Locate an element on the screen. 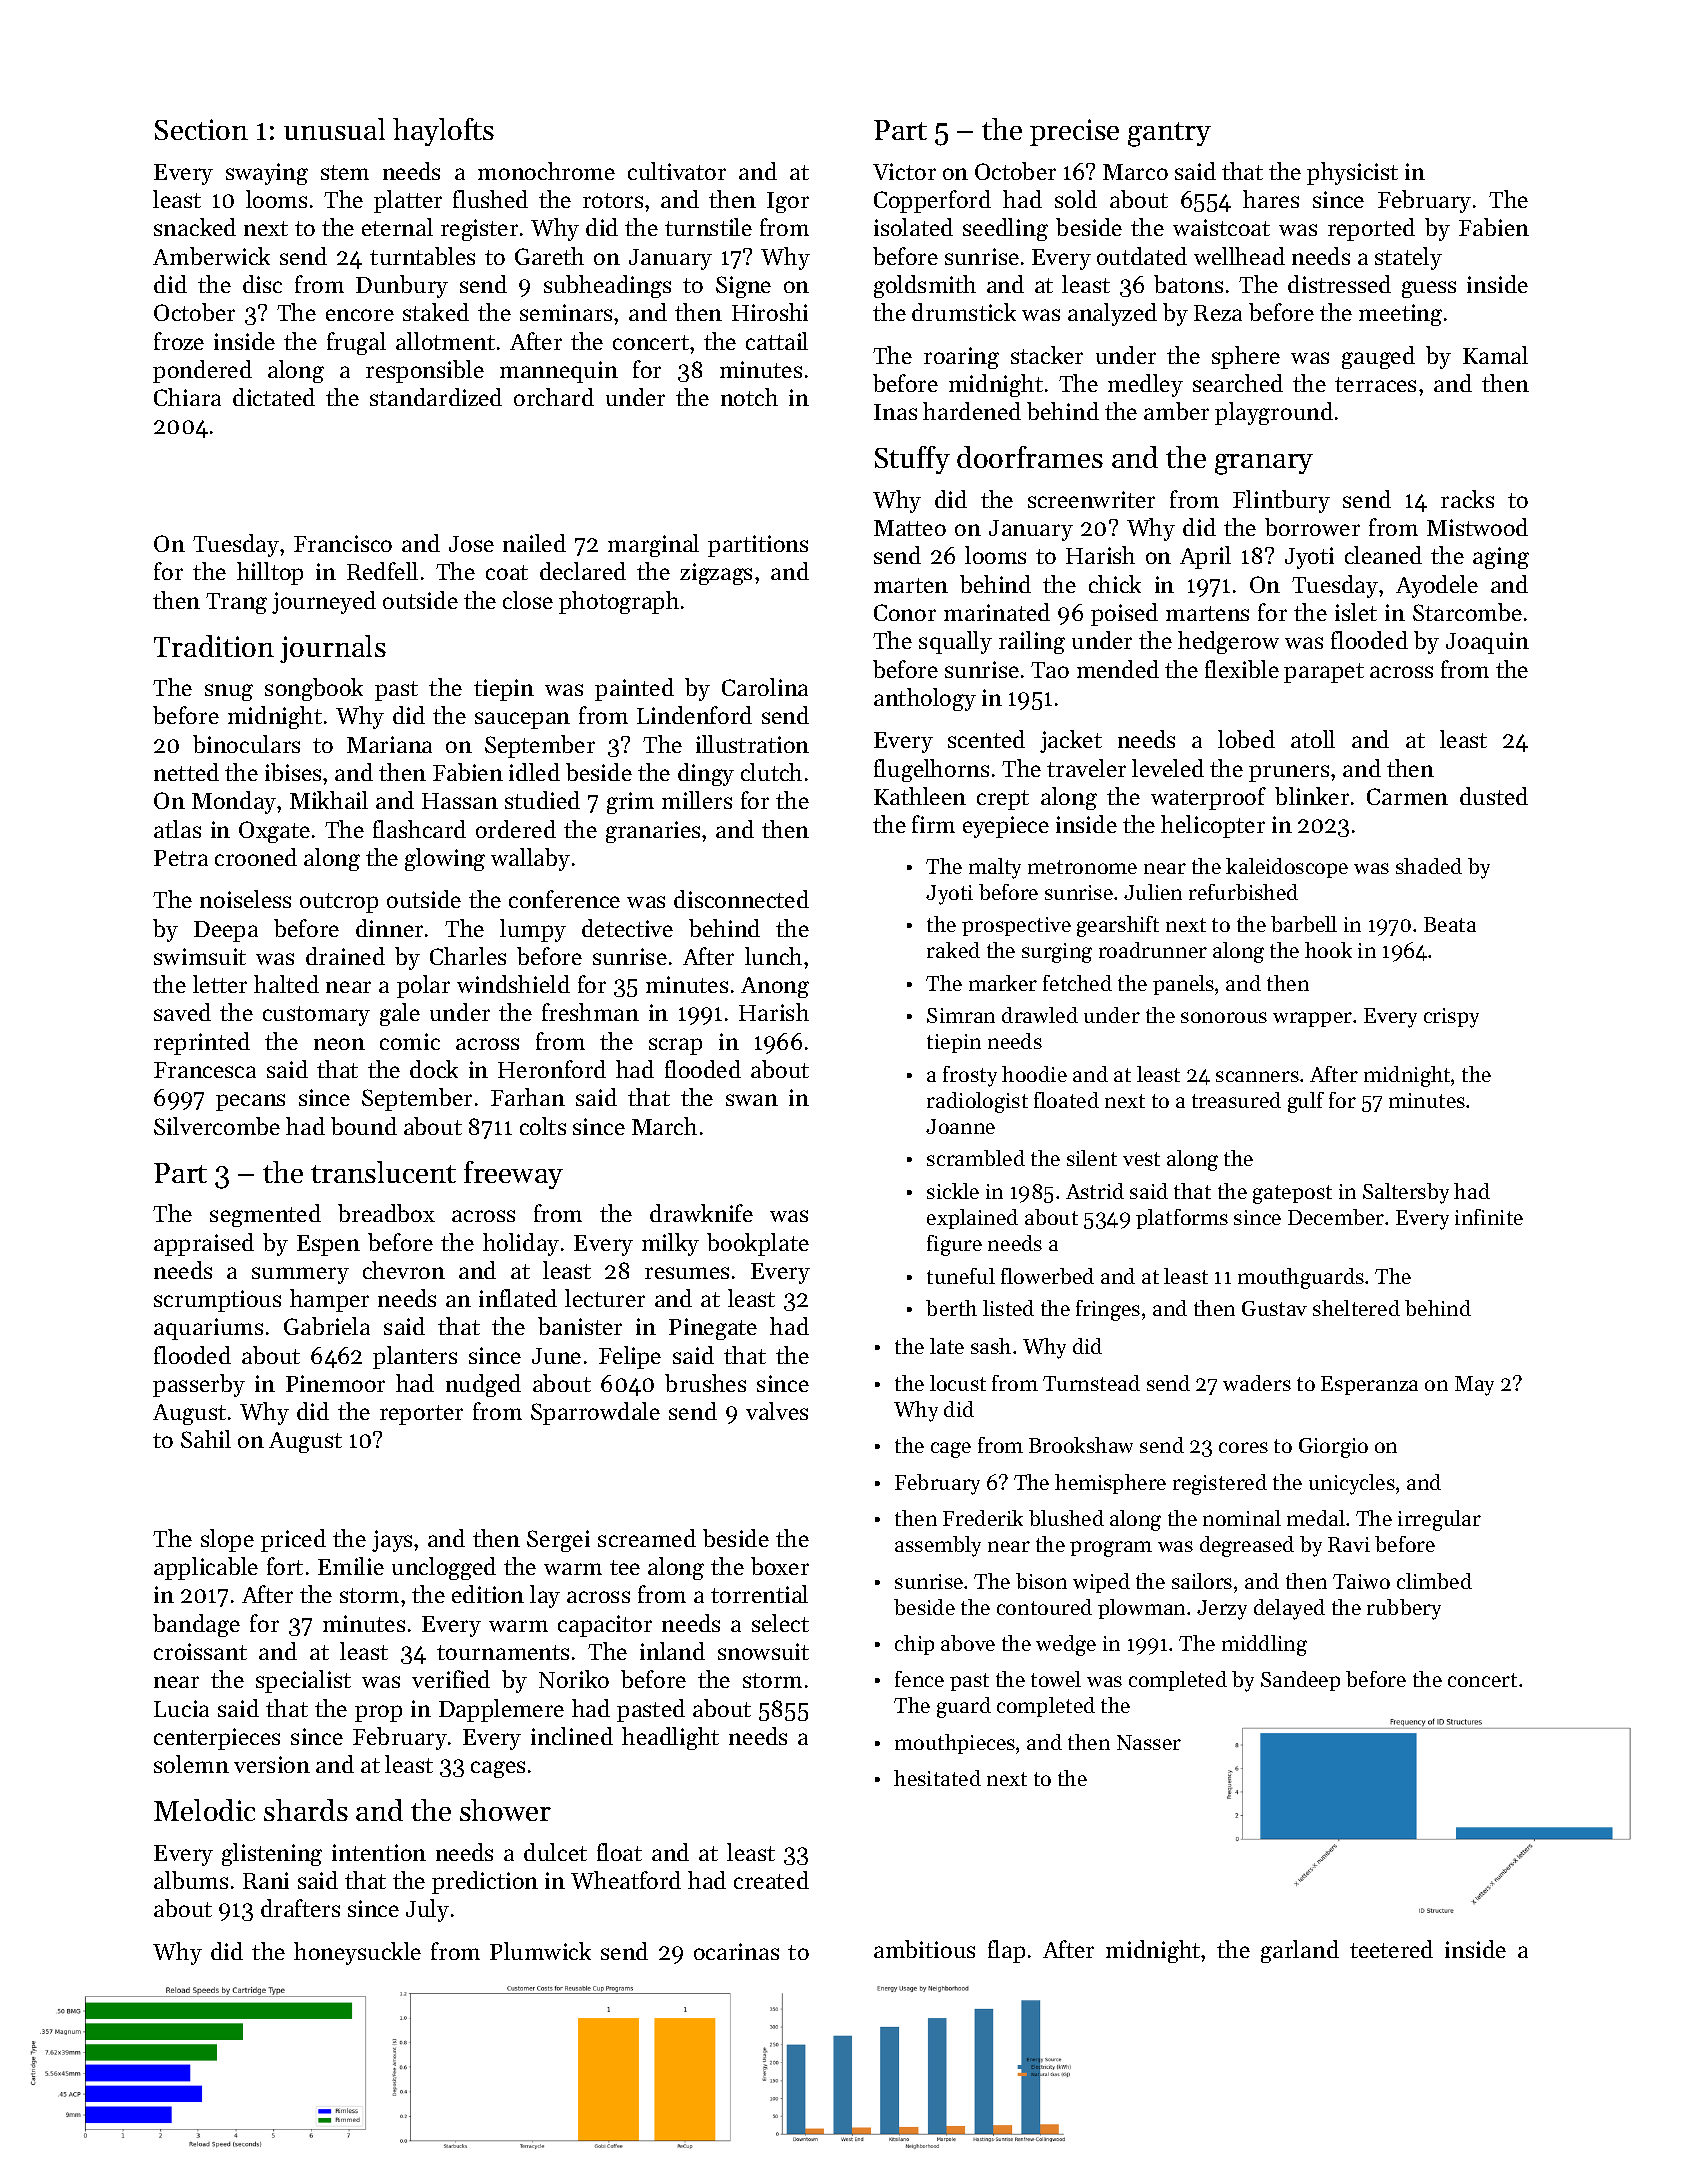  Plumwick is located at coordinates (540, 1951).
